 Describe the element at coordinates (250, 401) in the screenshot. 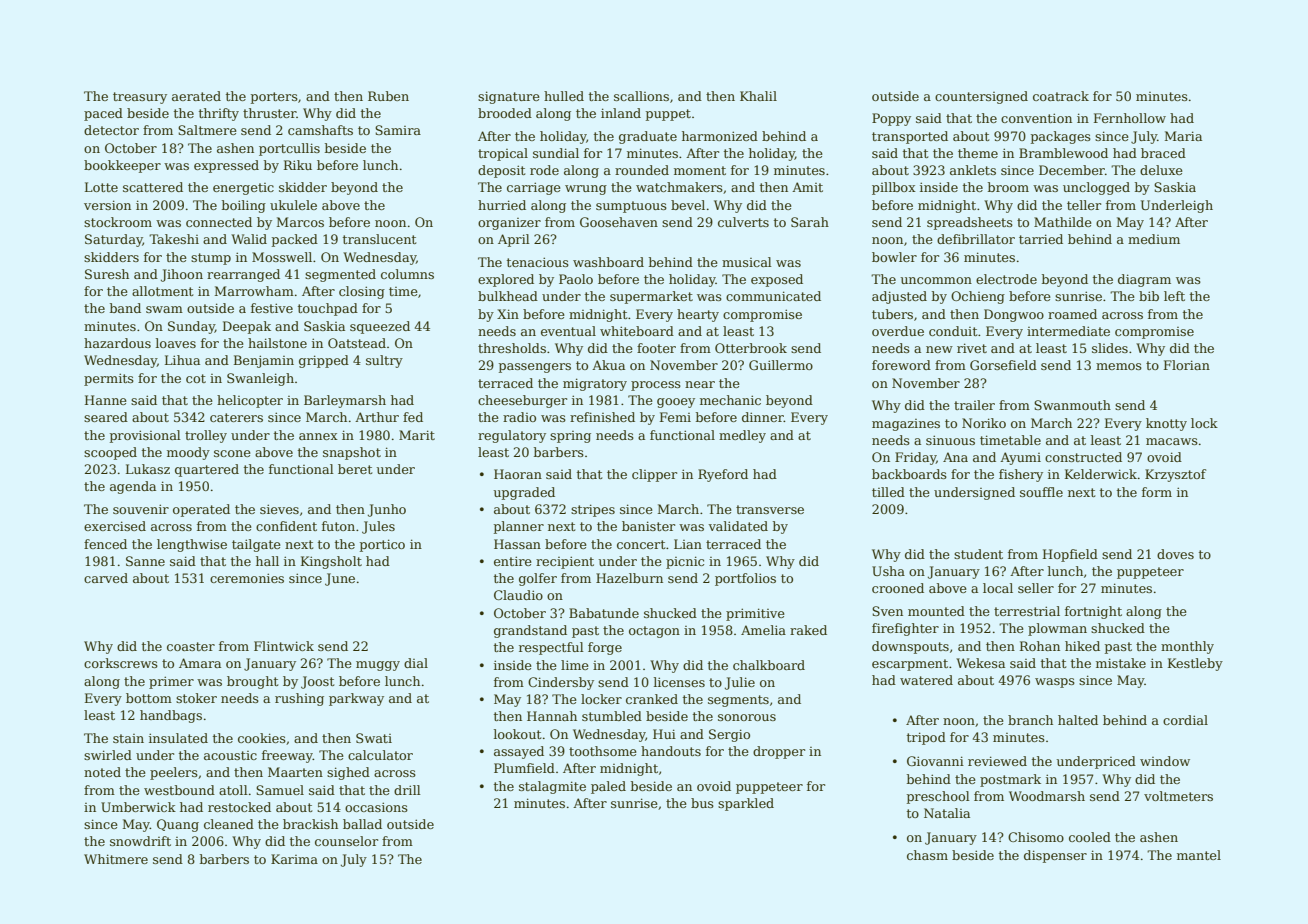

I see `helicopter` at that location.
